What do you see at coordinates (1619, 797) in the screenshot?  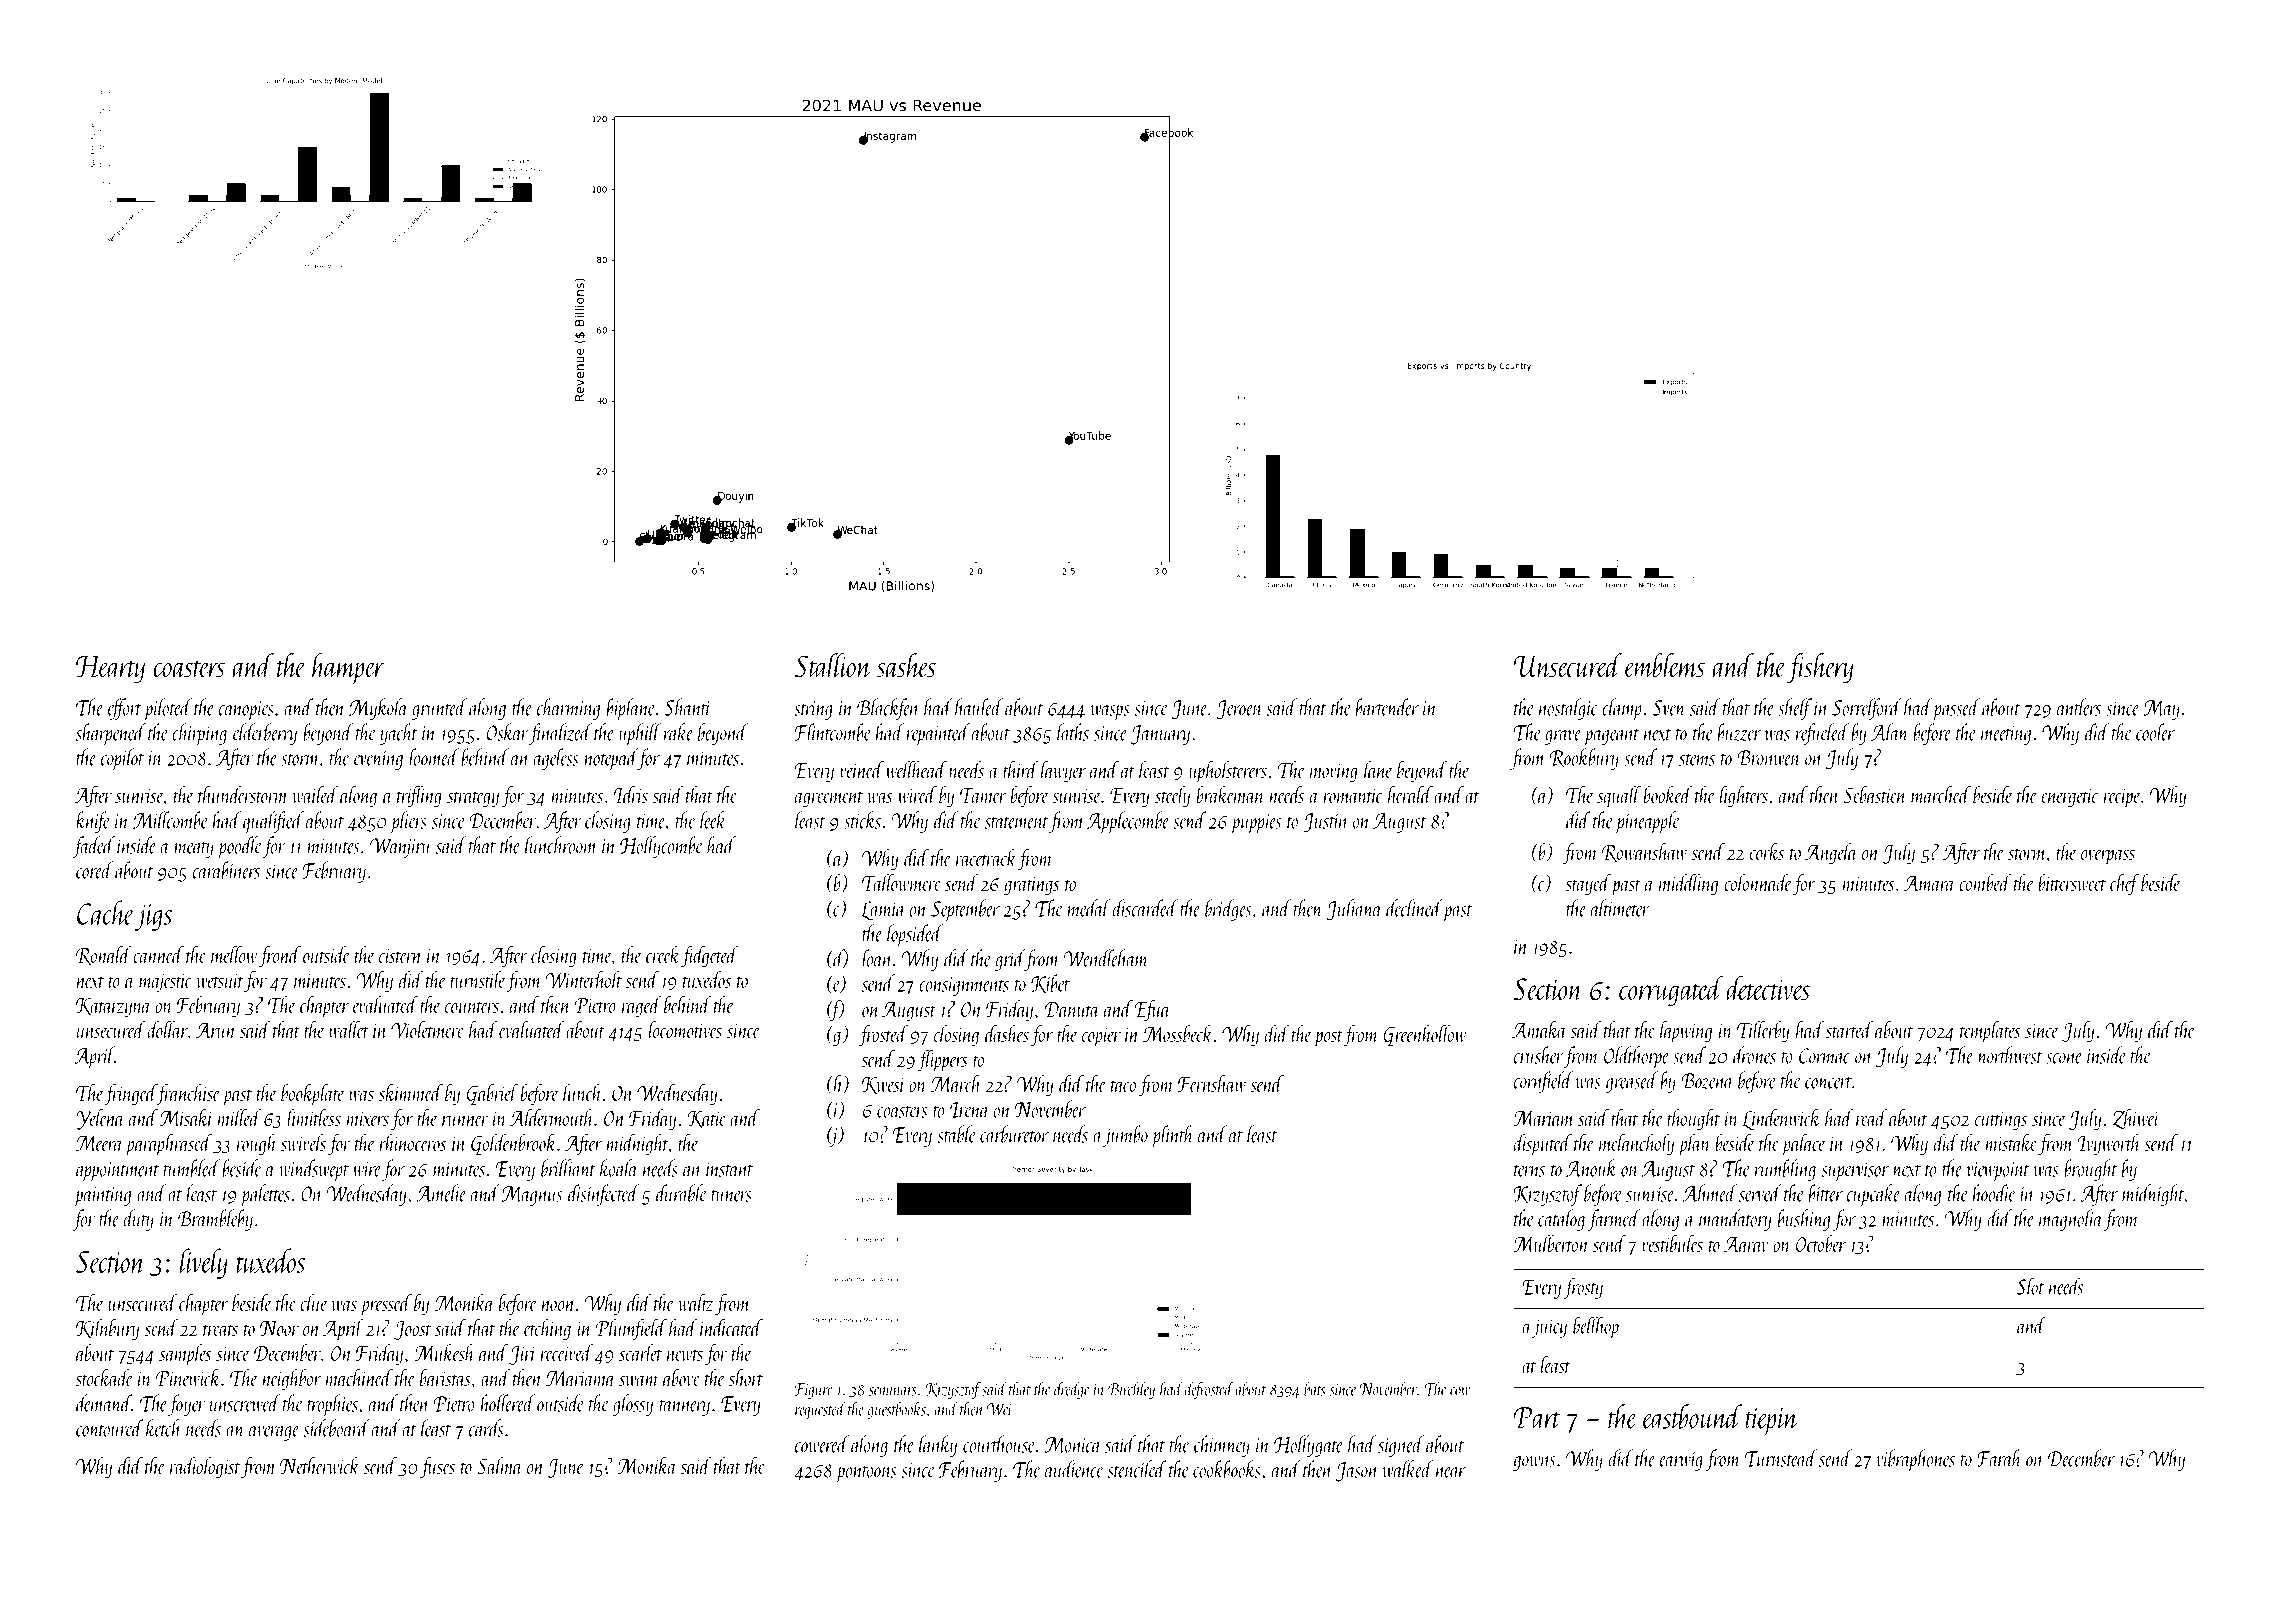 I see `squall` at bounding box center [1619, 797].
